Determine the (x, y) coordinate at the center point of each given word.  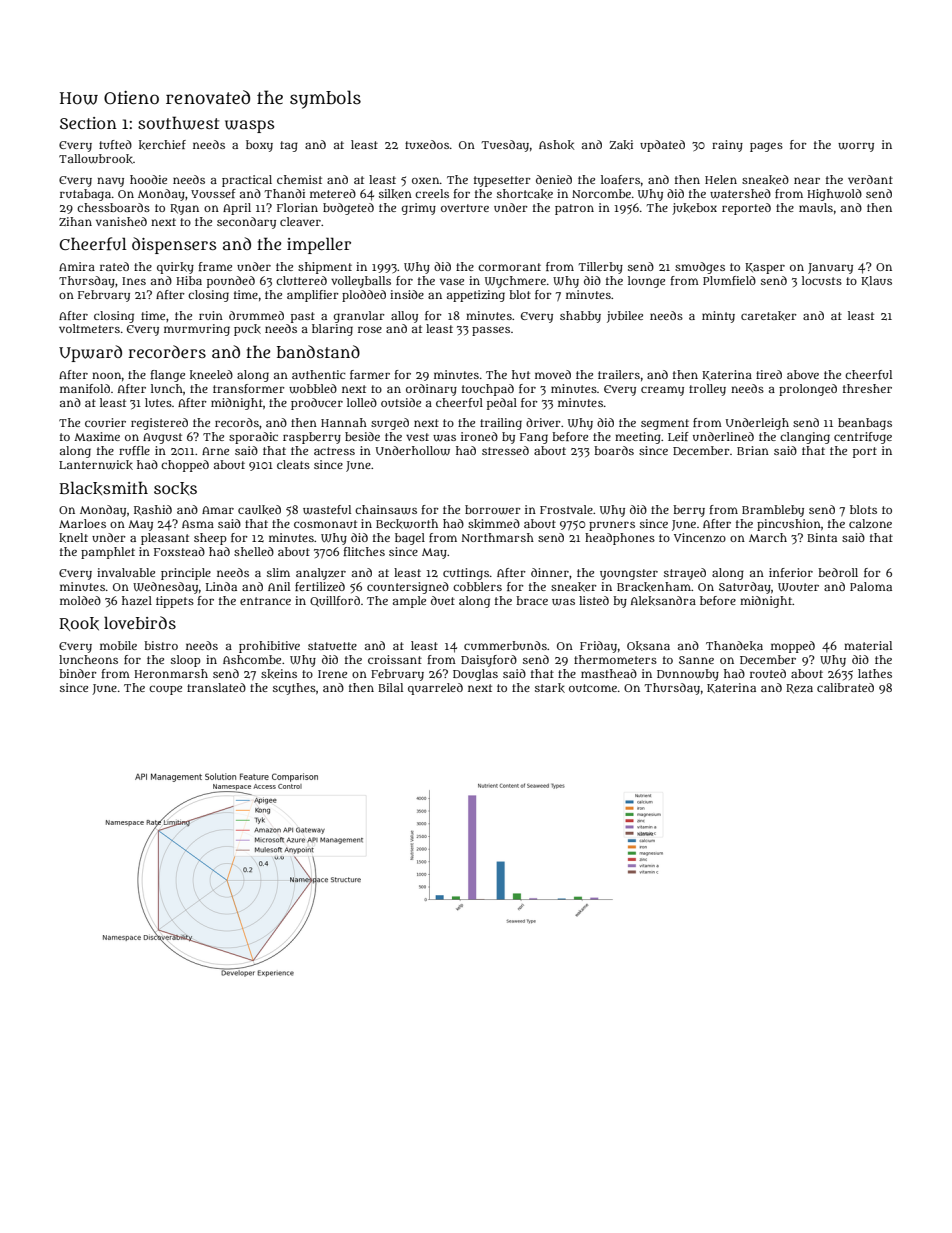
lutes (158, 402)
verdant (870, 179)
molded (80, 600)
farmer (370, 374)
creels (432, 193)
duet (443, 600)
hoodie (148, 179)
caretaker (769, 316)
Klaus (876, 281)
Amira (77, 266)
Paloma (871, 586)
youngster (629, 574)
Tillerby (600, 268)
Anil (279, 586)
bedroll (838, 572)
